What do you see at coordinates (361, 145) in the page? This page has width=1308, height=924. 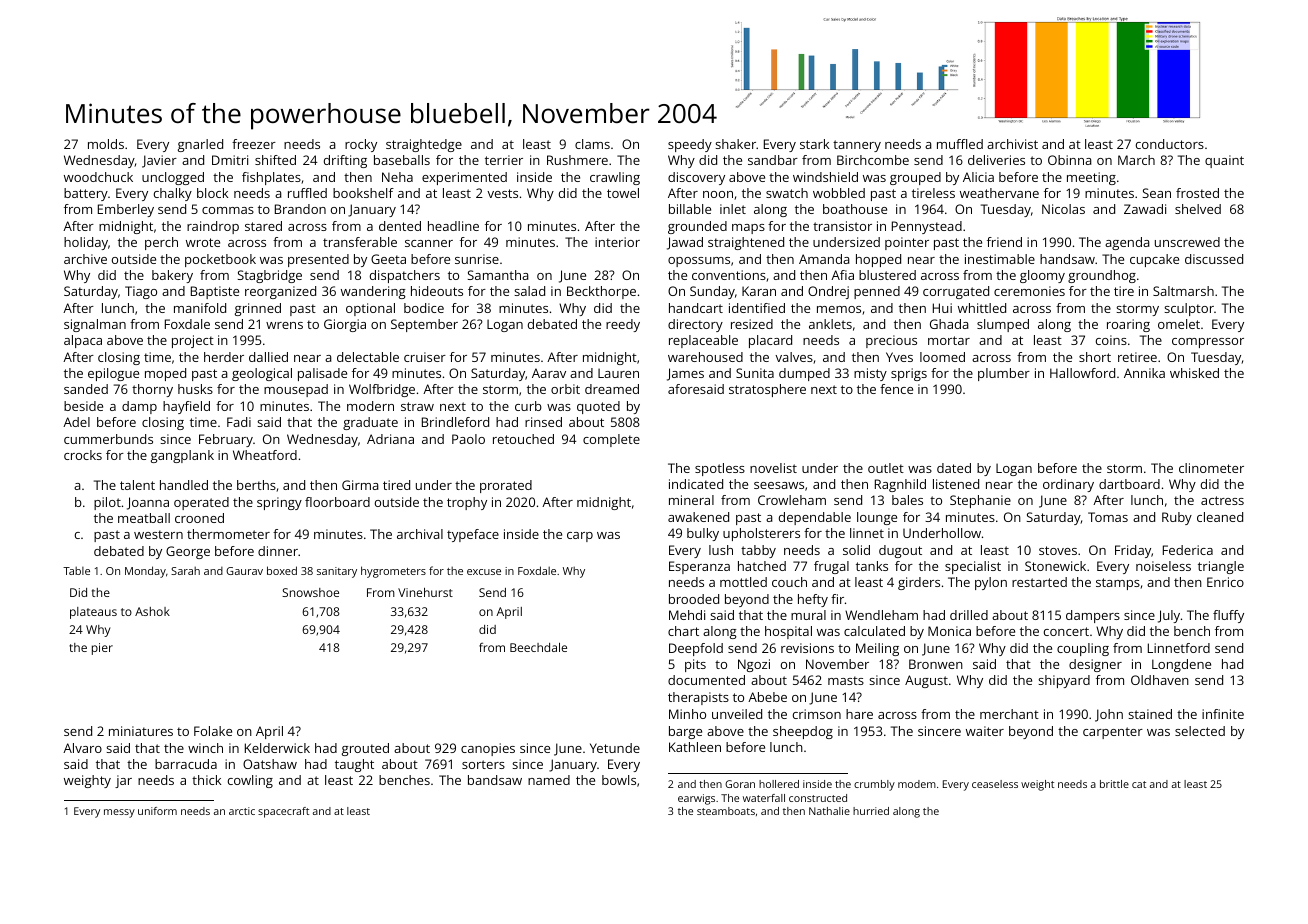 I see `rocky` at bounding box center [361, 145].
